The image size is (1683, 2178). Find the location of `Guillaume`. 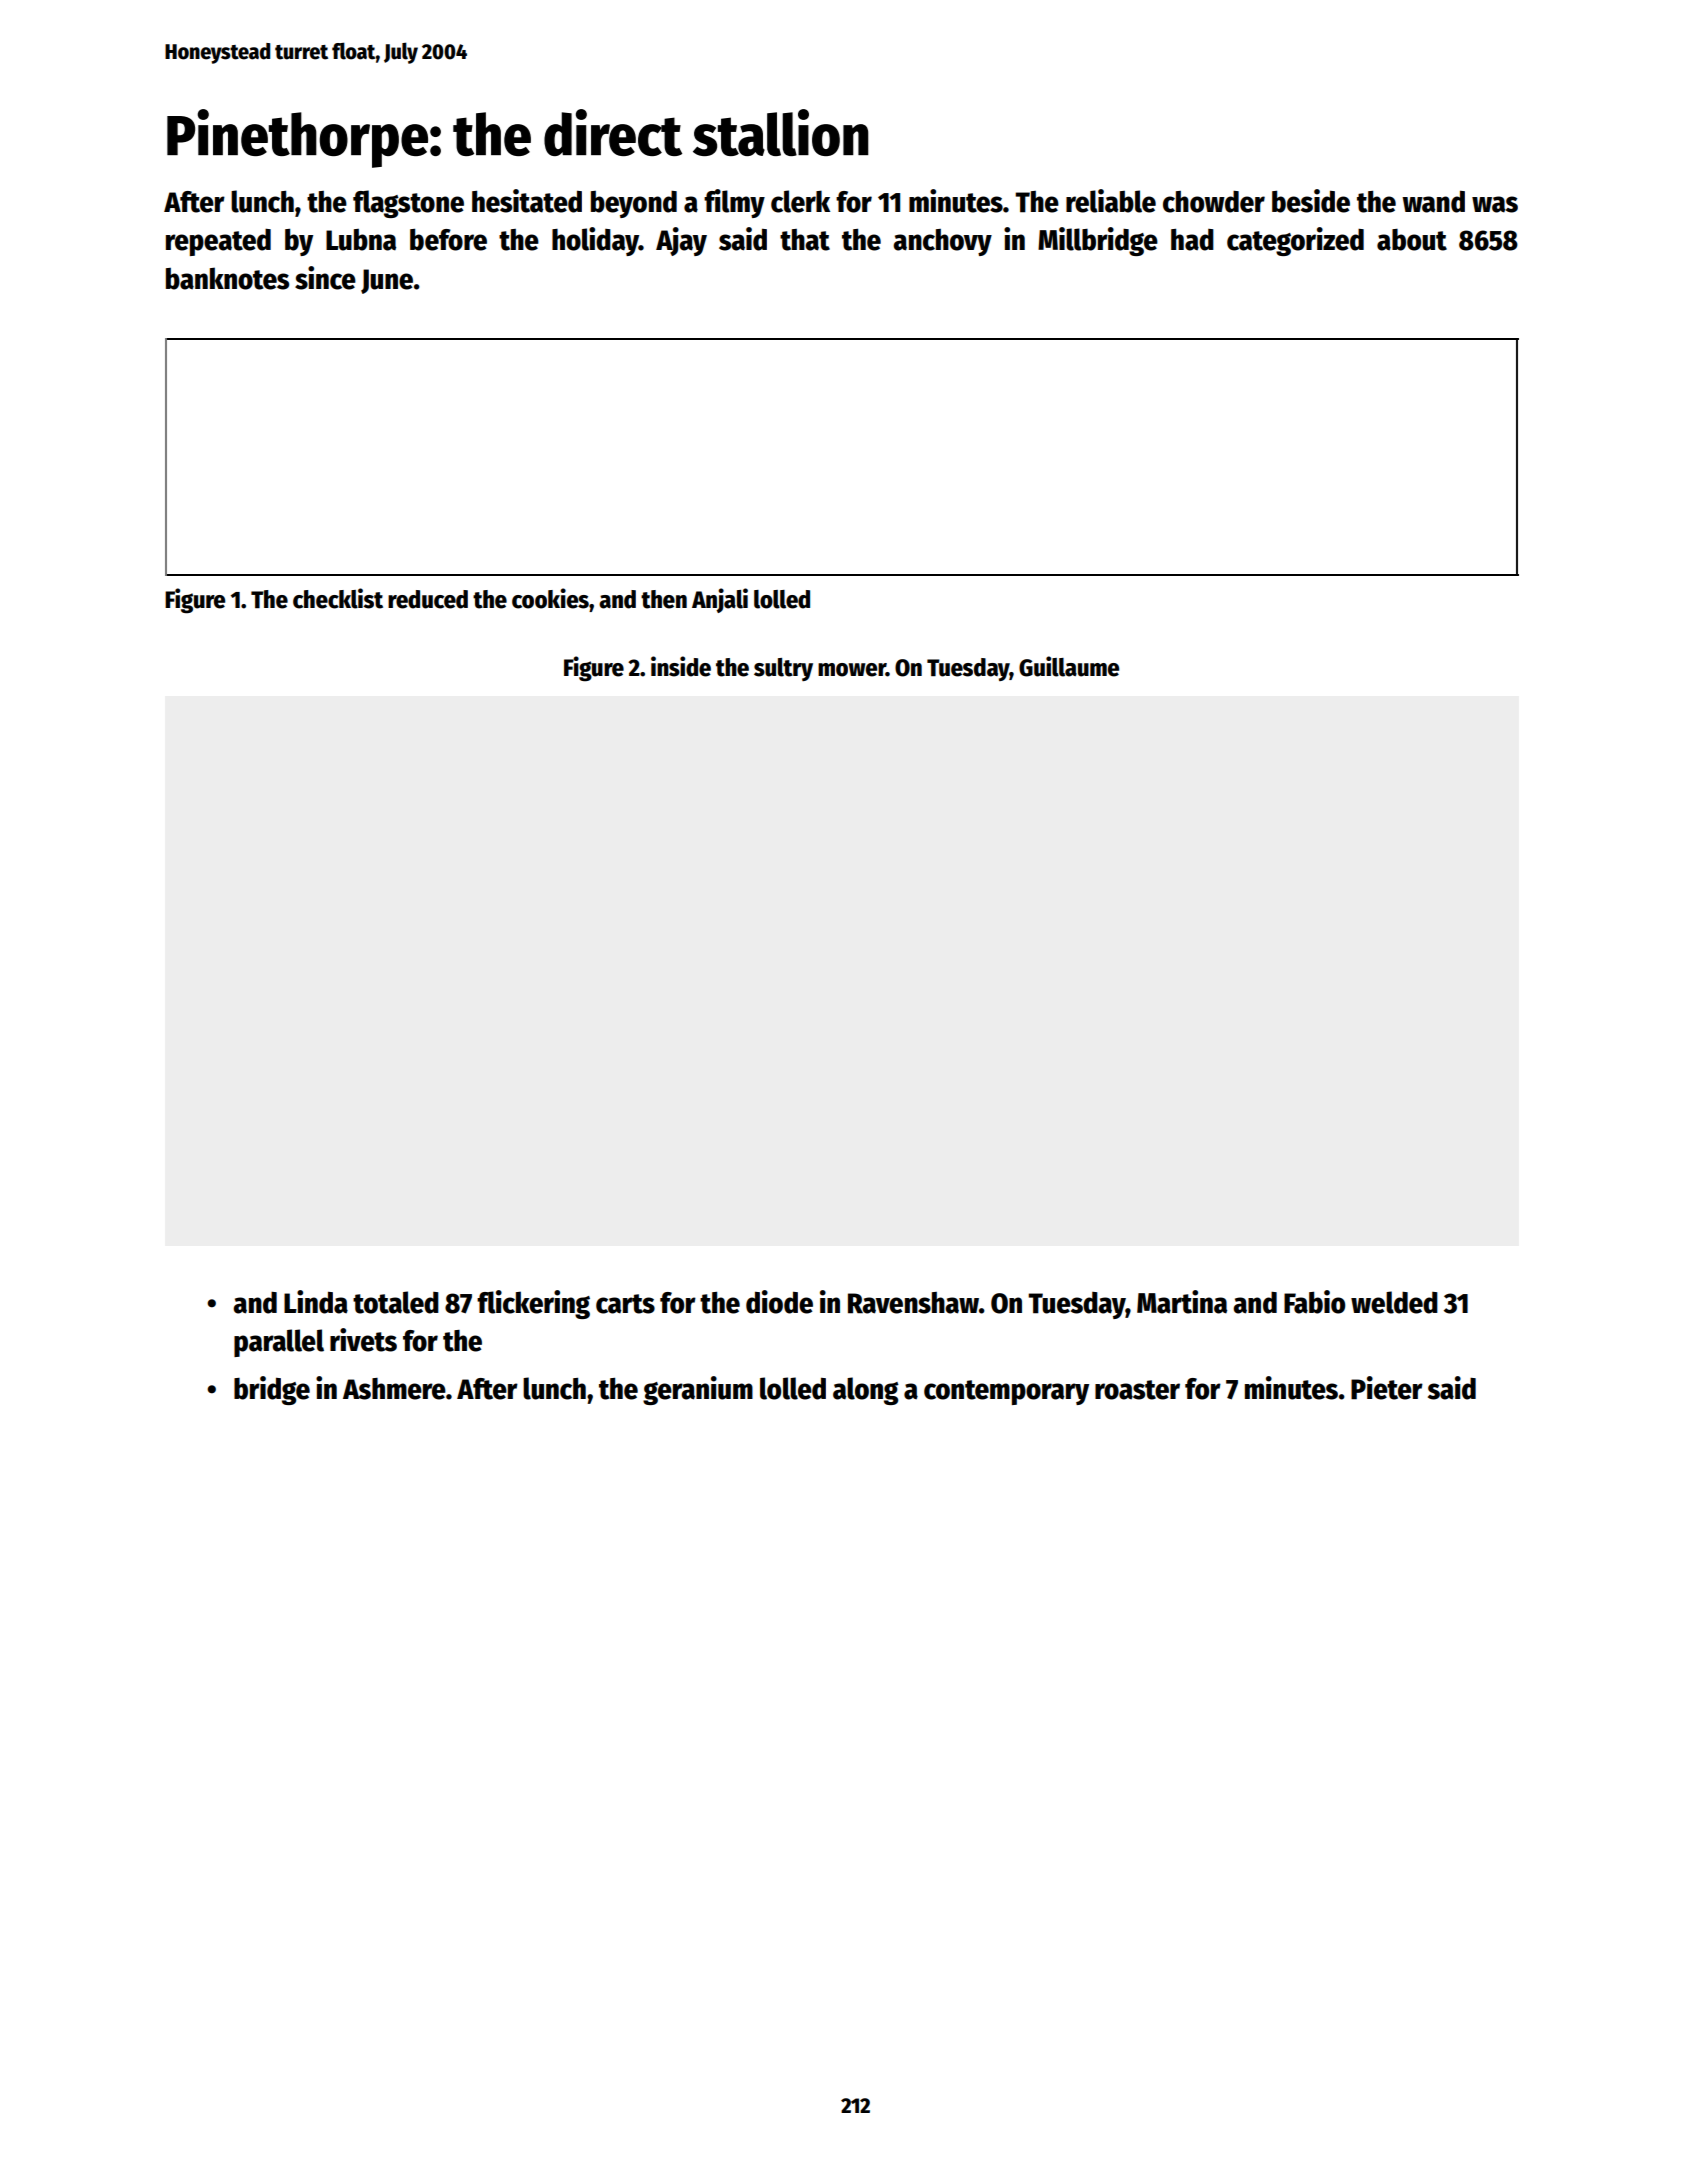

Guillaume is located at coordinates (1069, 666).
